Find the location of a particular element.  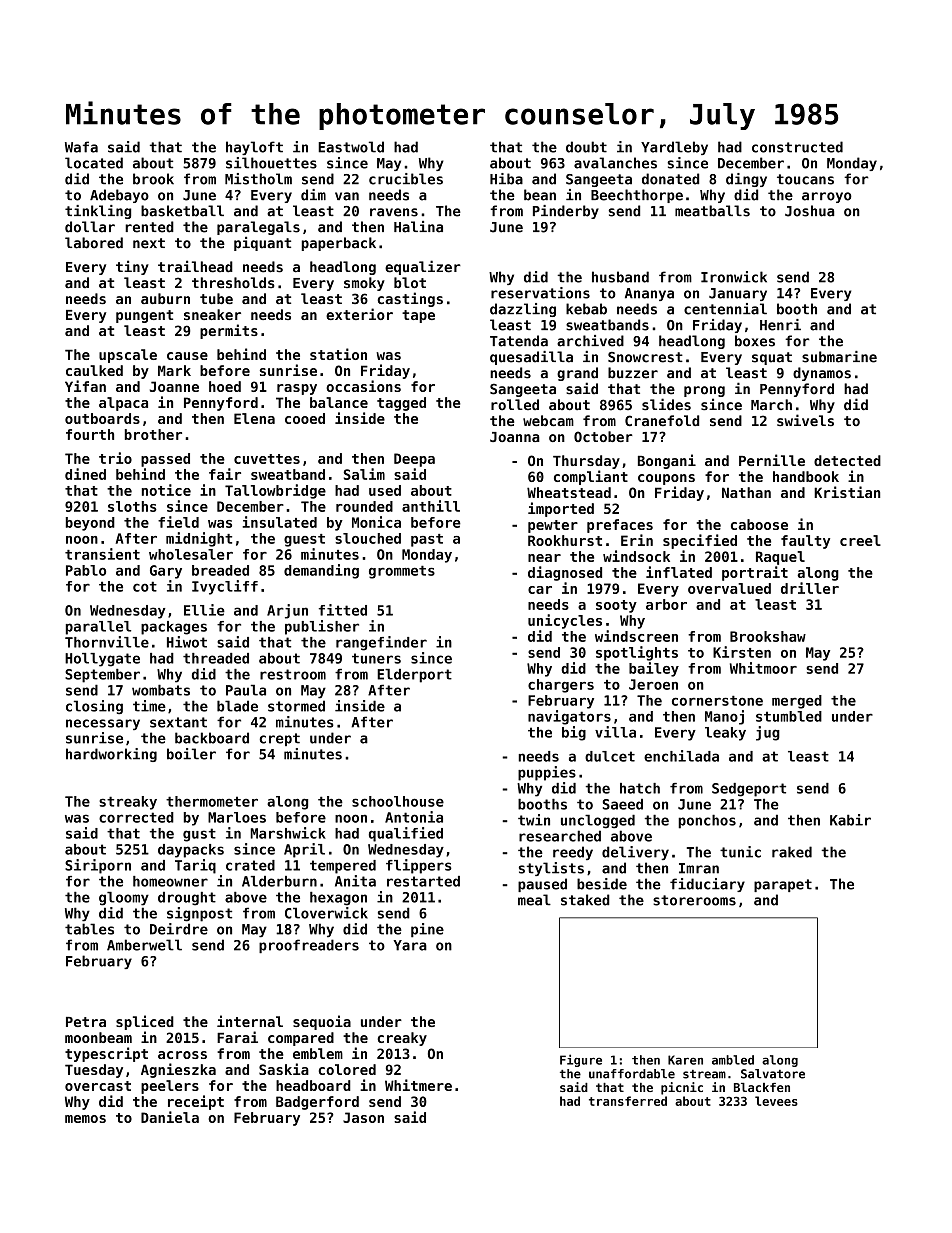

merged is located at coordinates (797, 702).
